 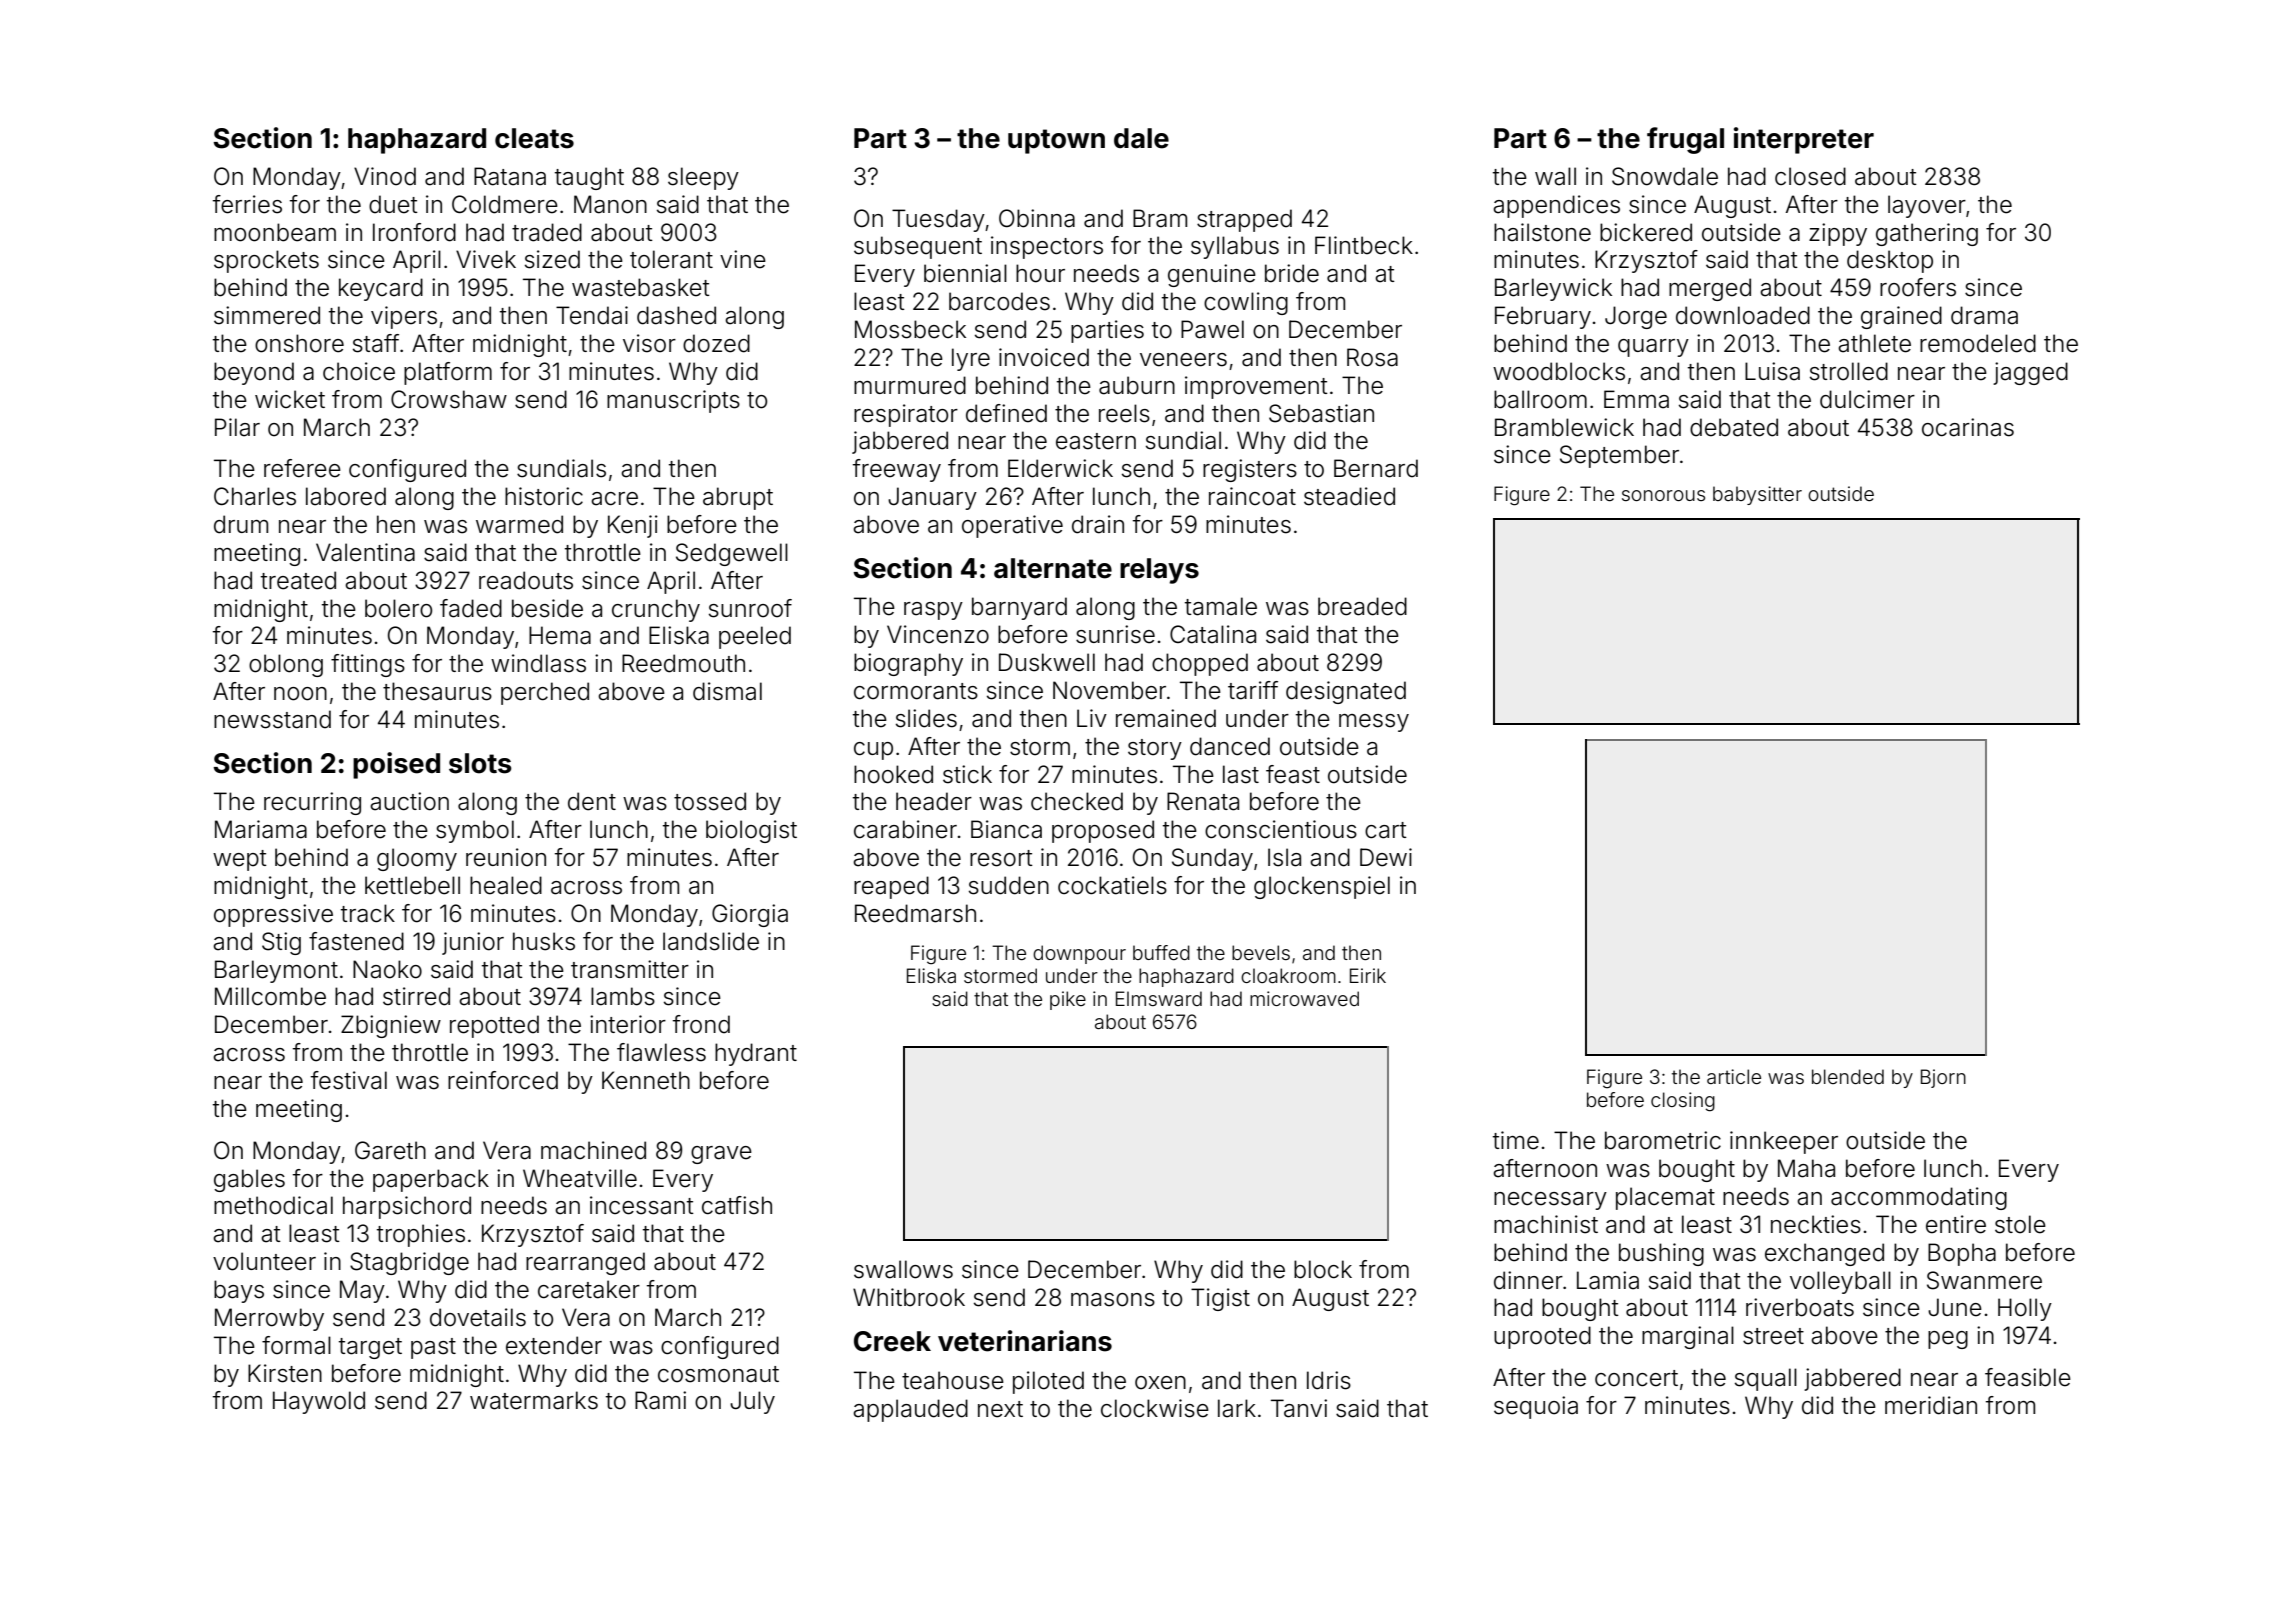 What do you see at coordinates (510, 176) in the screenshot?
I see `Ratana` at bounding box center [510, 176].
